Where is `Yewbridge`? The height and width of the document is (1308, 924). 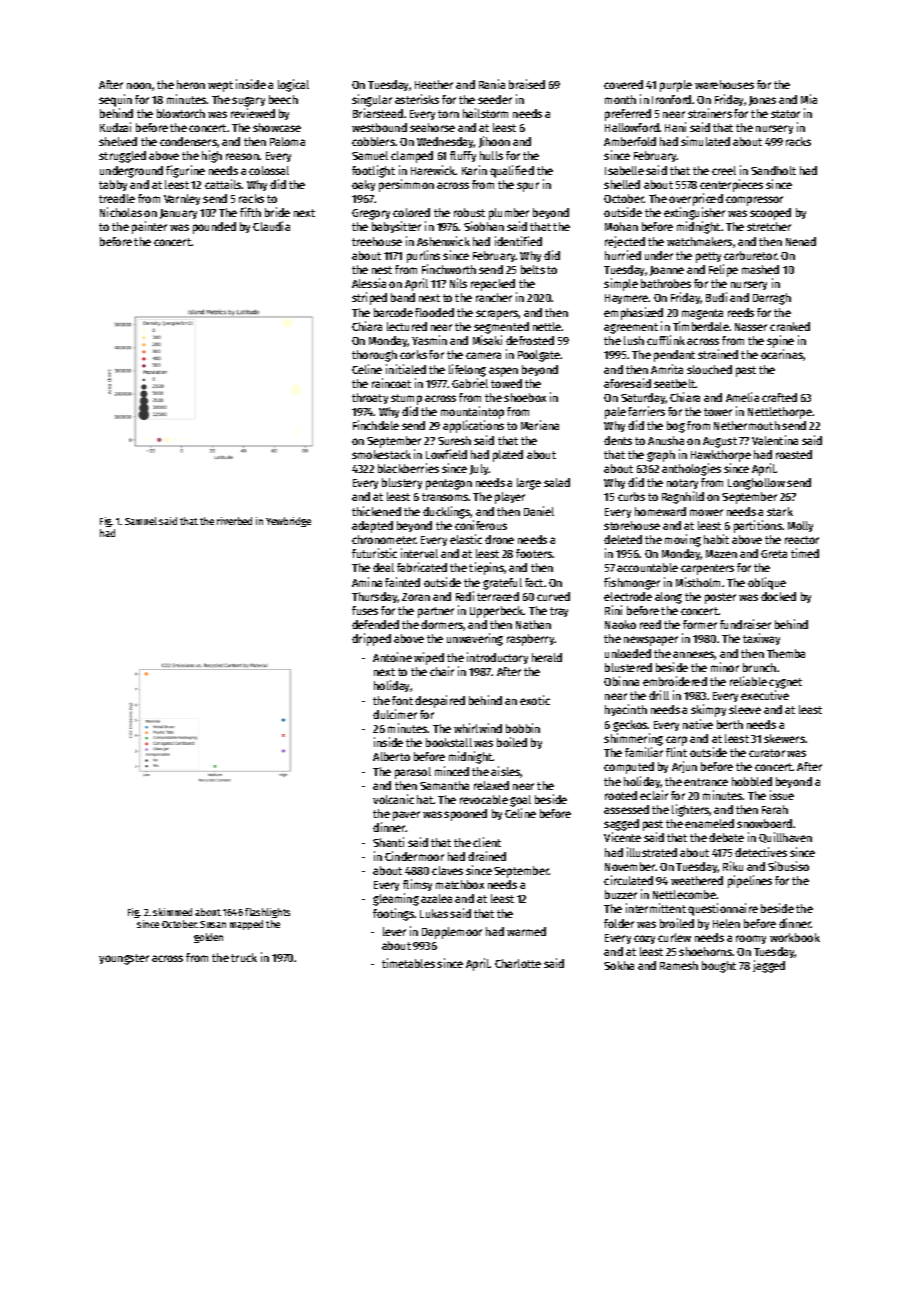 Yewbridge is located at coordinates (288, 522).
